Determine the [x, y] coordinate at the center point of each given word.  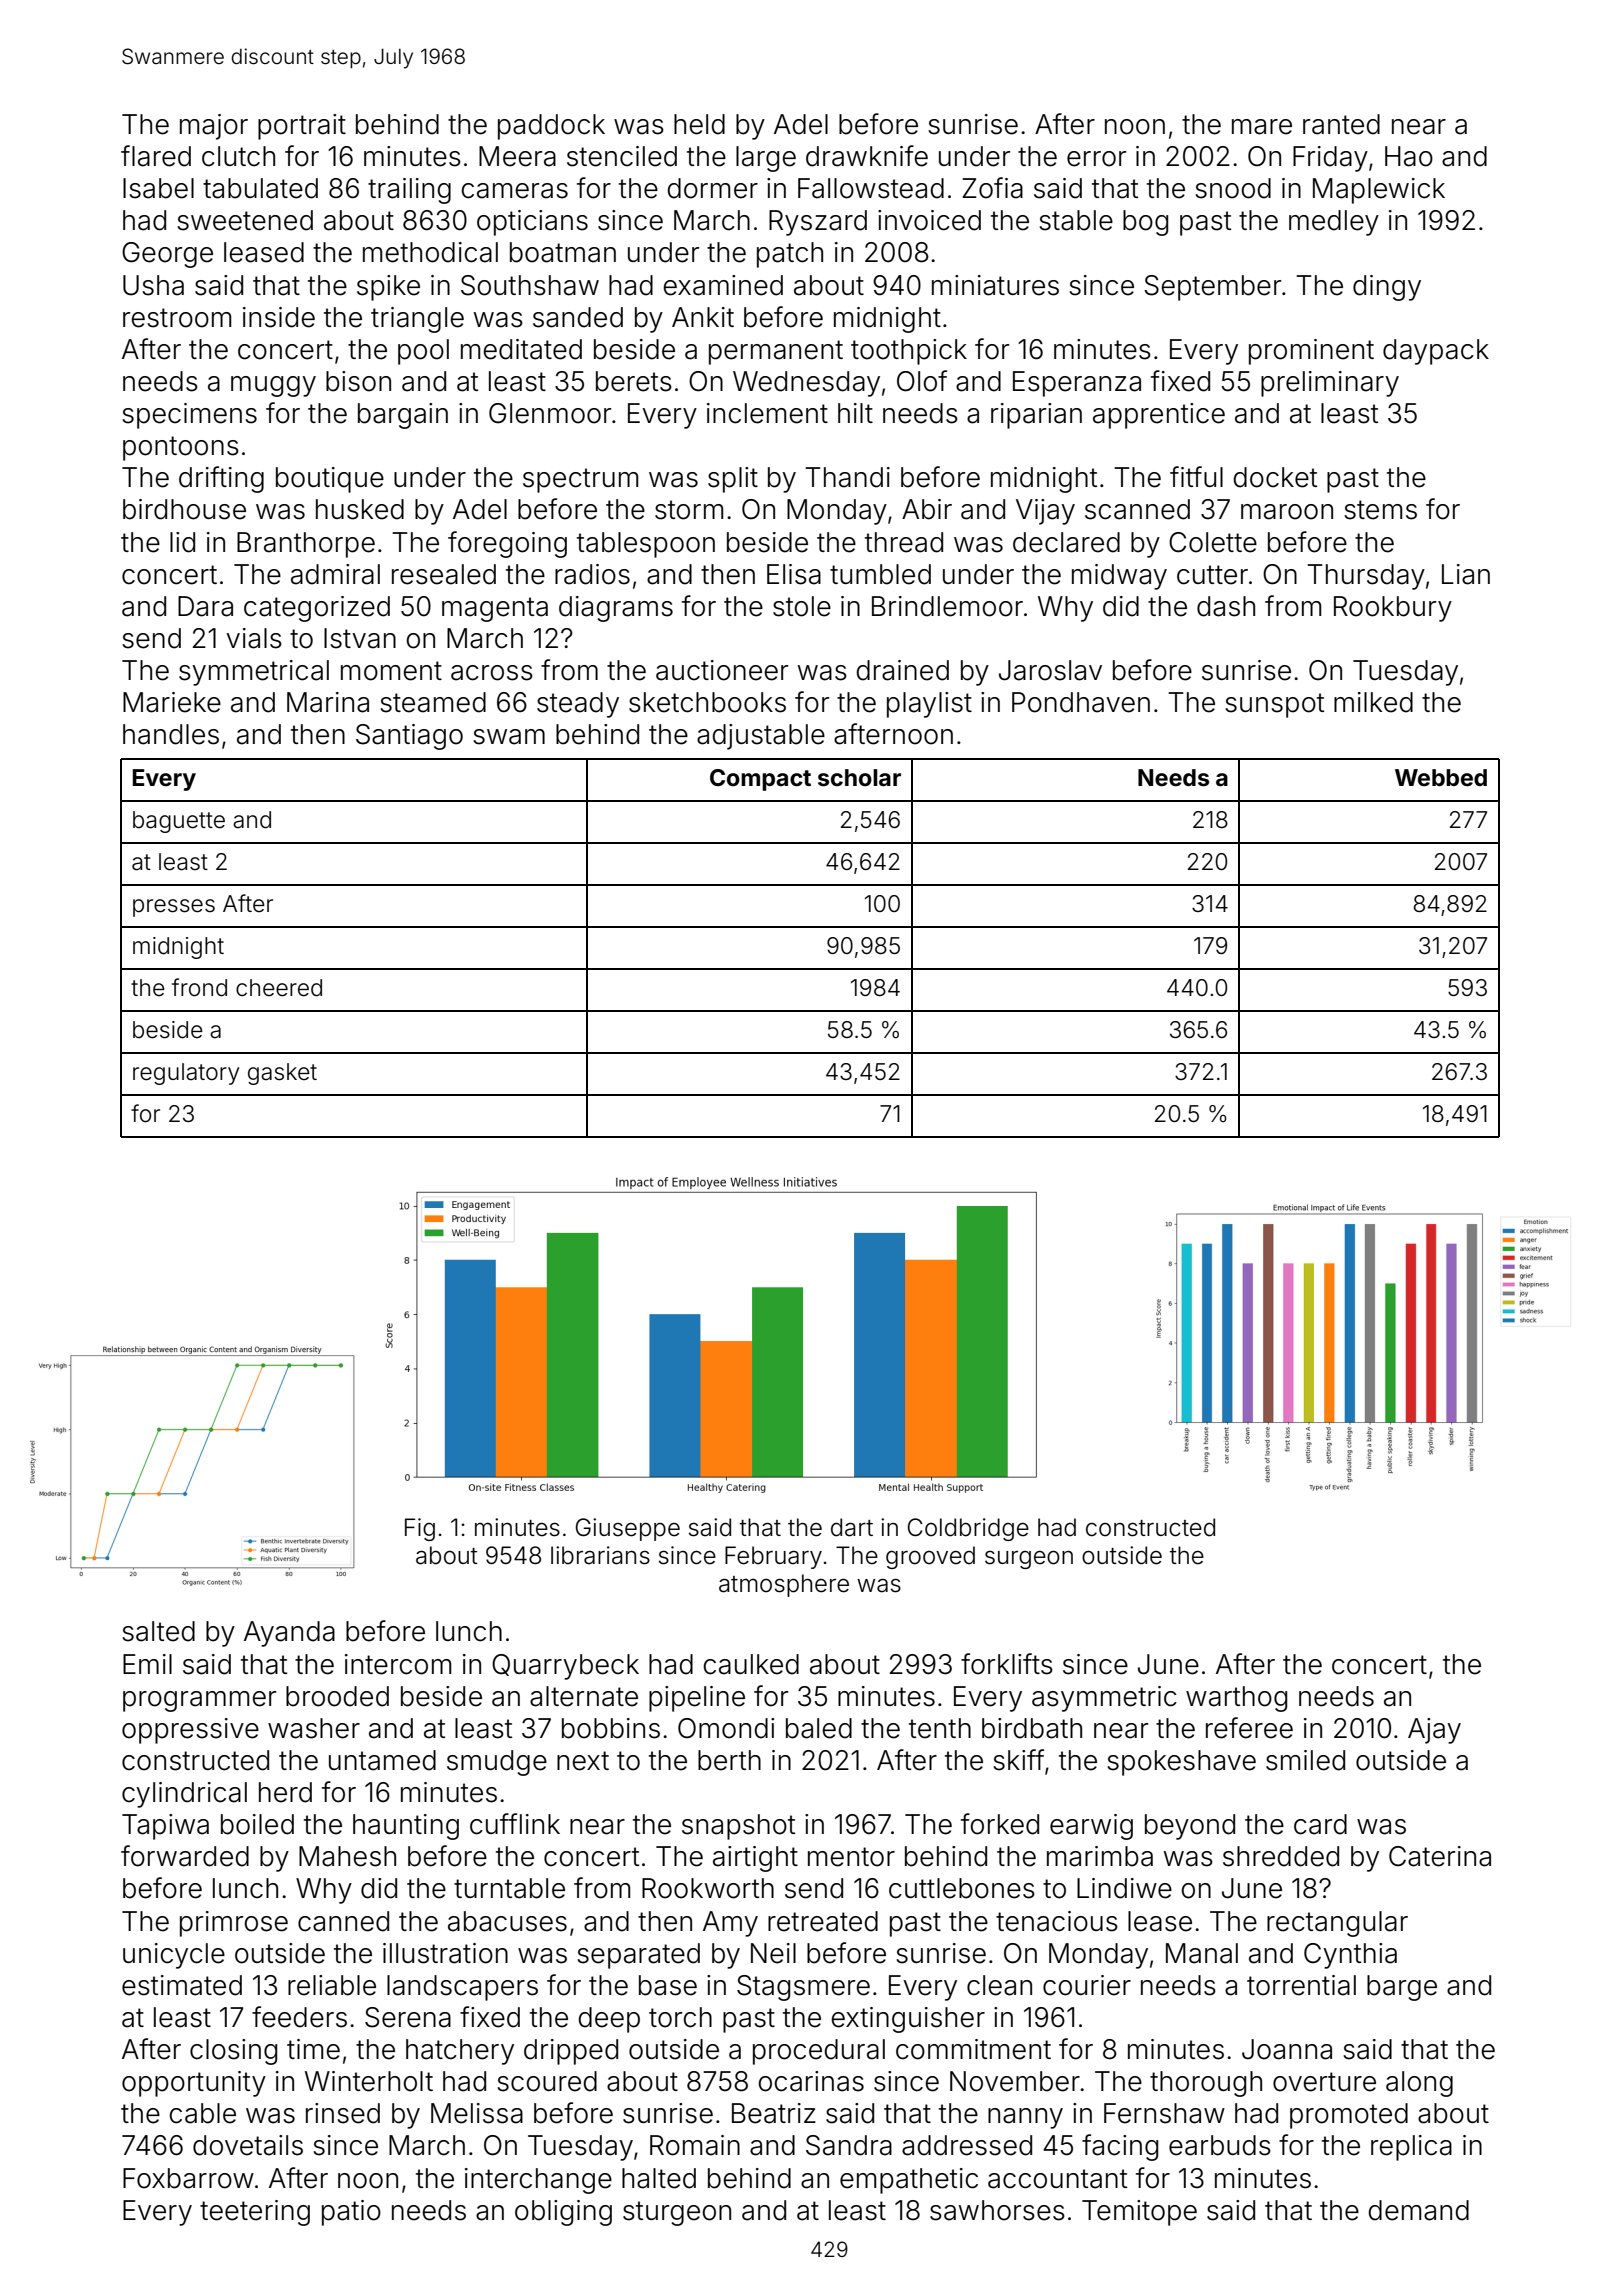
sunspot [1274, 705]
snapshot [738, 1827]
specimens [189, 416]
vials [254, 638]
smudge [497, 1763]
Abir [927, 509]
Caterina [1440, 1856]
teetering [255, 2213]
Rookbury [1393, 609]
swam [509, 737]
